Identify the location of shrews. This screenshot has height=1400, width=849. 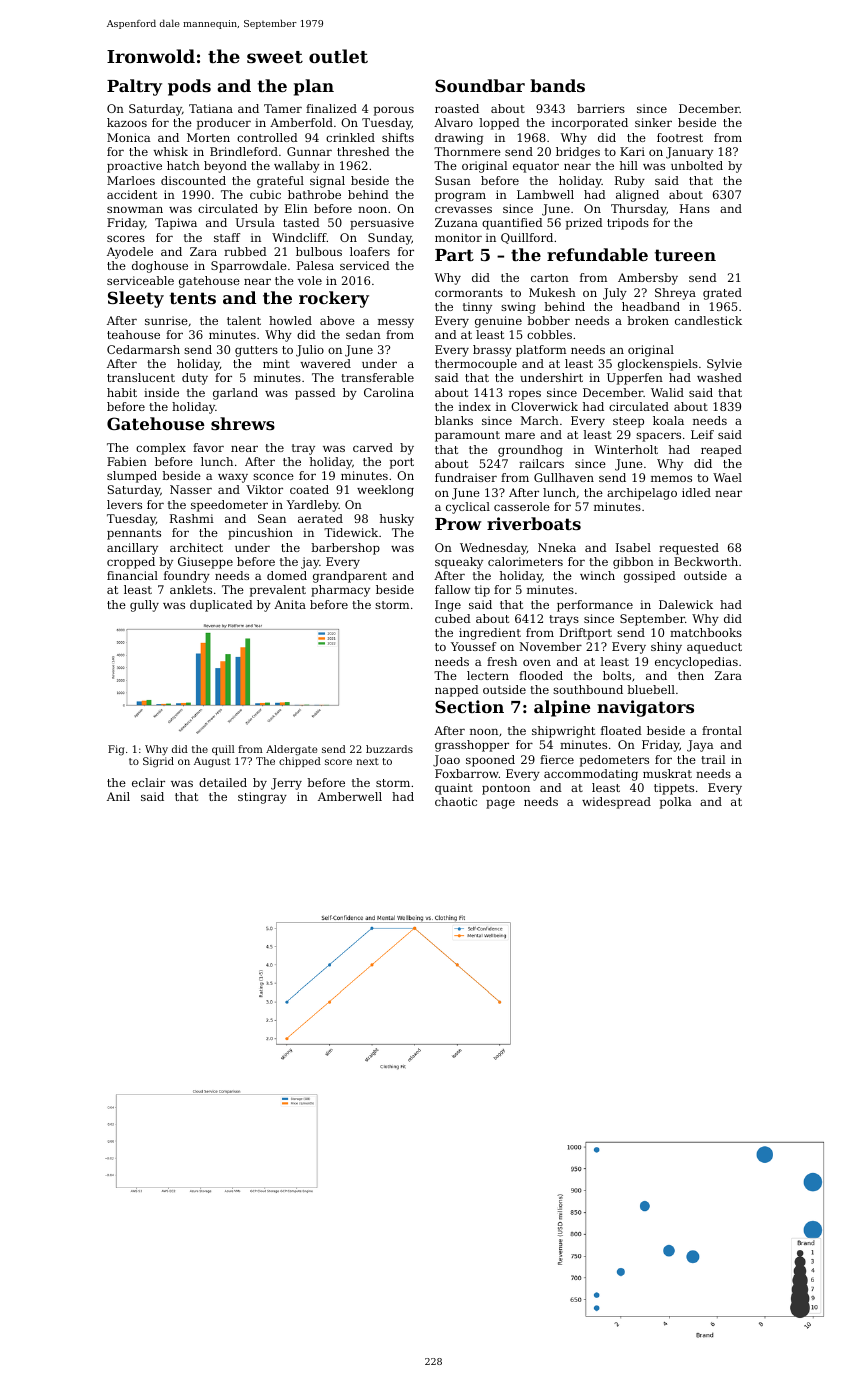
(243, 423).
